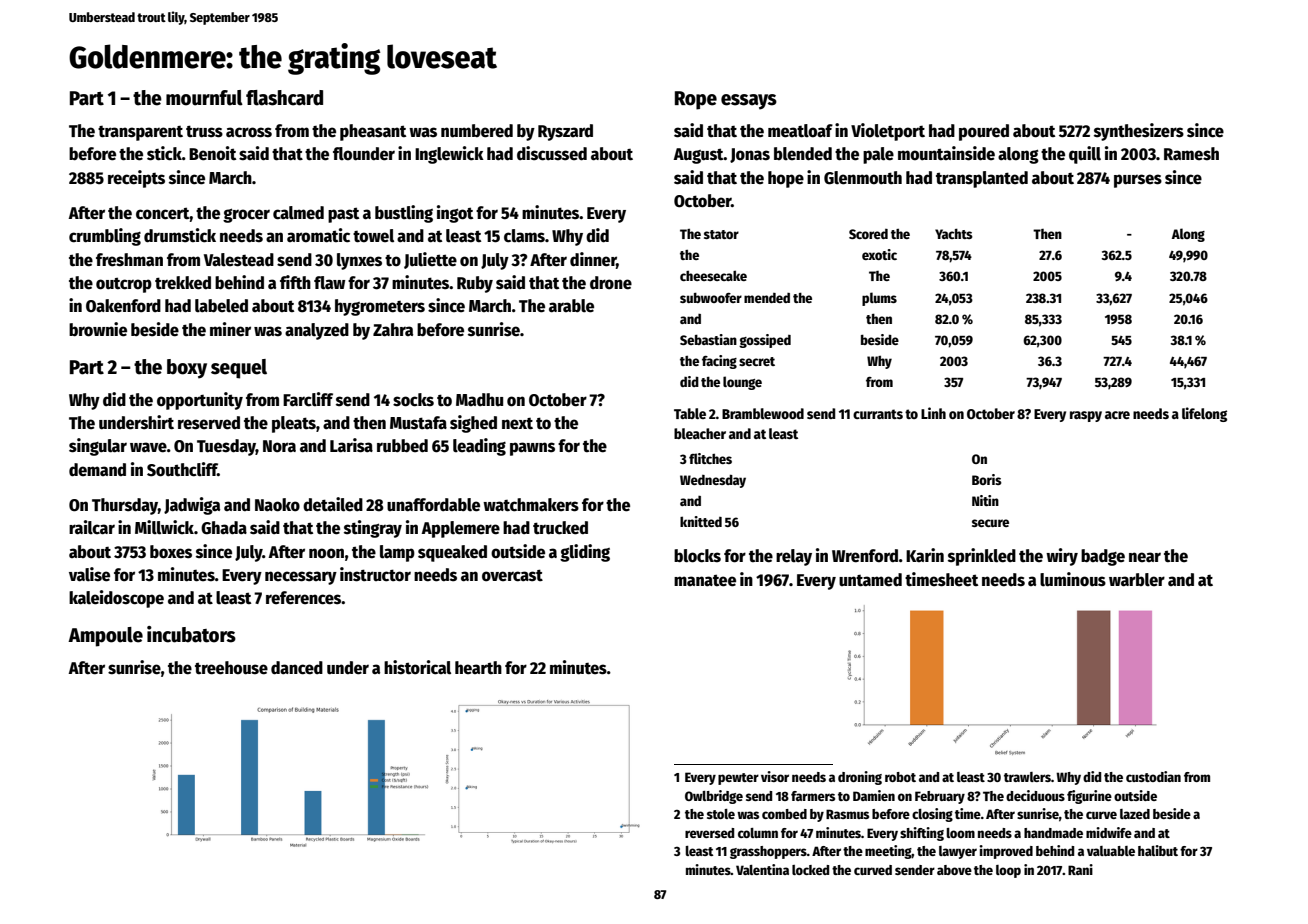 The height and width of the image is (924, 1308). I want to click on flashcard, so click(284, 98).
